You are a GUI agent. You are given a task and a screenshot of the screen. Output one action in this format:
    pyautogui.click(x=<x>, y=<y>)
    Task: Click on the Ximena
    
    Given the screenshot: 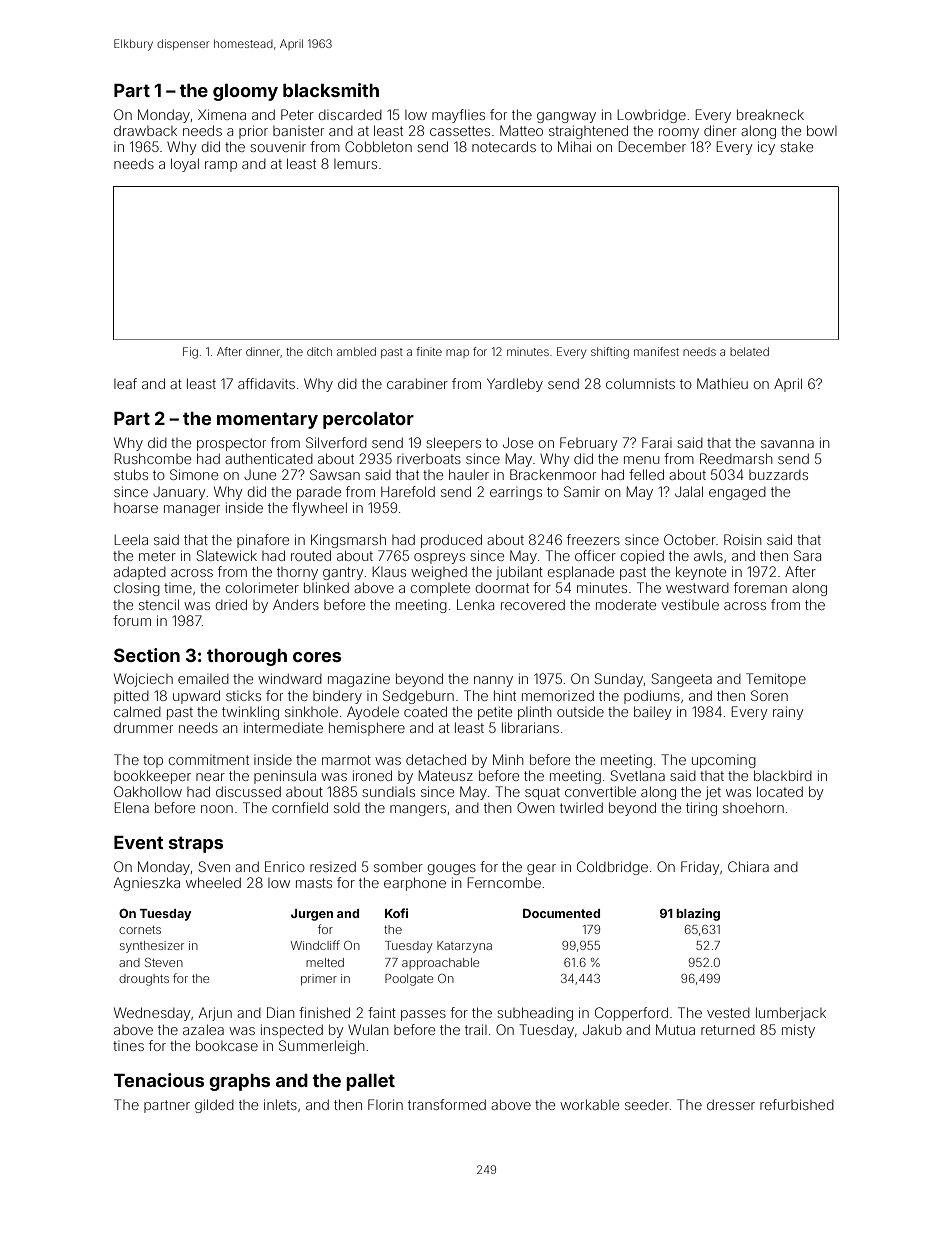 What is the action you would take?
    pyautogui.click(x=222, y=114)
